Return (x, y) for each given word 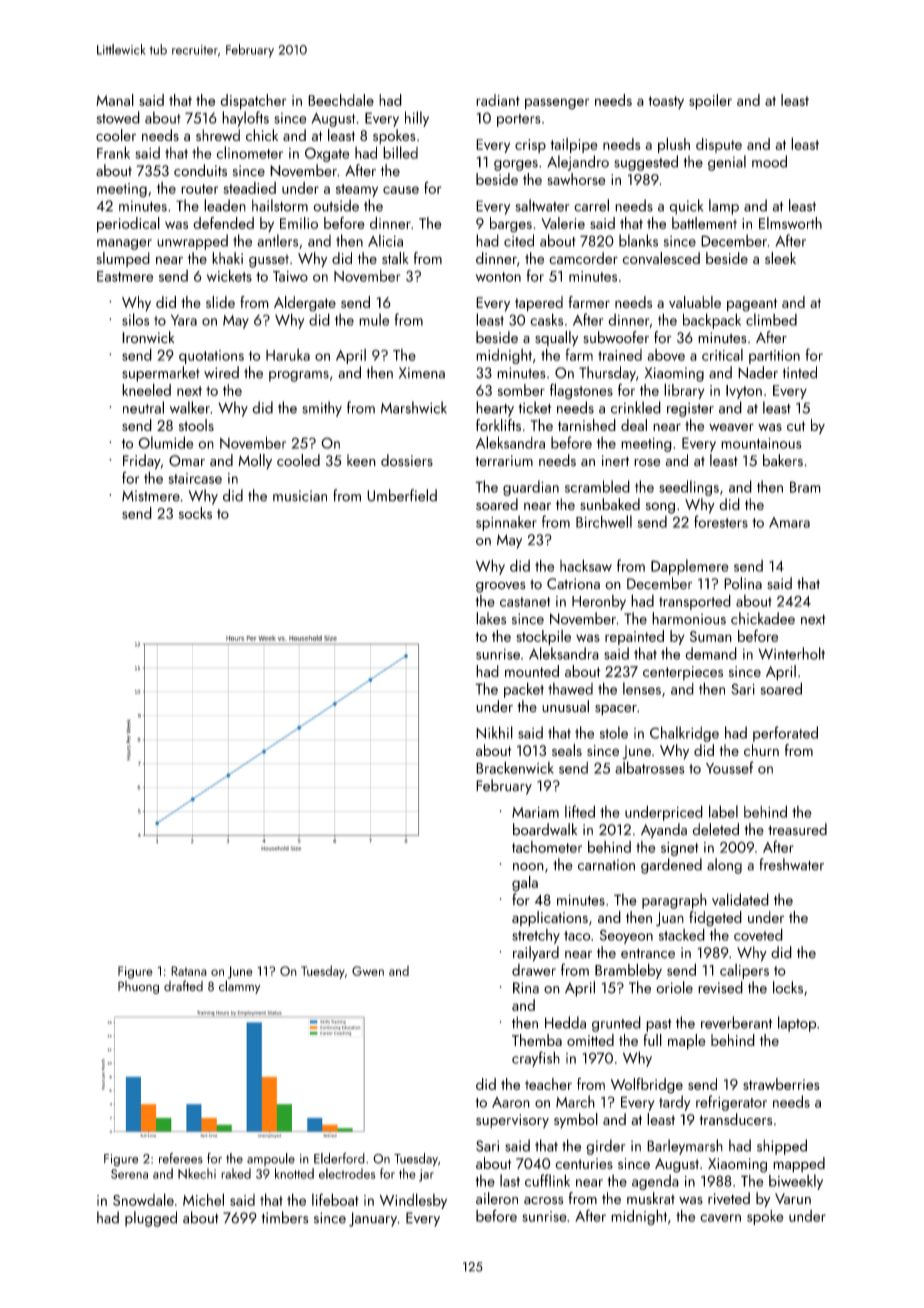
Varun (793, 1199)
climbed (771, 319)
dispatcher (253, 102)
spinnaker (506, 523)
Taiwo (290, 276)
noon (528, 867)
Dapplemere (690, 567)
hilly (417, 119)
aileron (497, 1198)
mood (769, 161)
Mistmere (151, 496)
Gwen (368, 971)
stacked (682, 934)
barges (511, 225)
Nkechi (197, 1173)
